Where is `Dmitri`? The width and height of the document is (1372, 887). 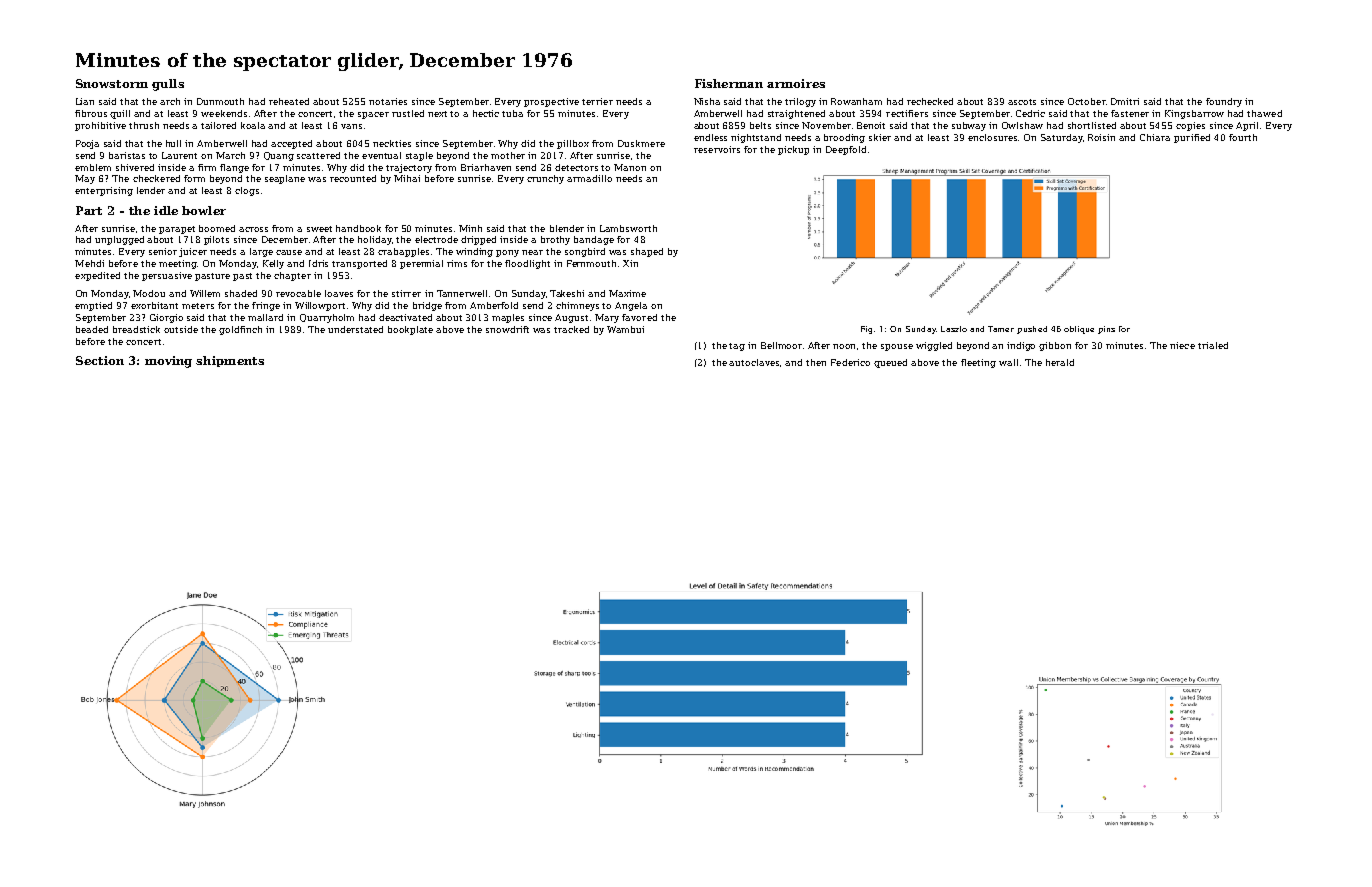 Dmitri is located at coordinates (1125, 101).
